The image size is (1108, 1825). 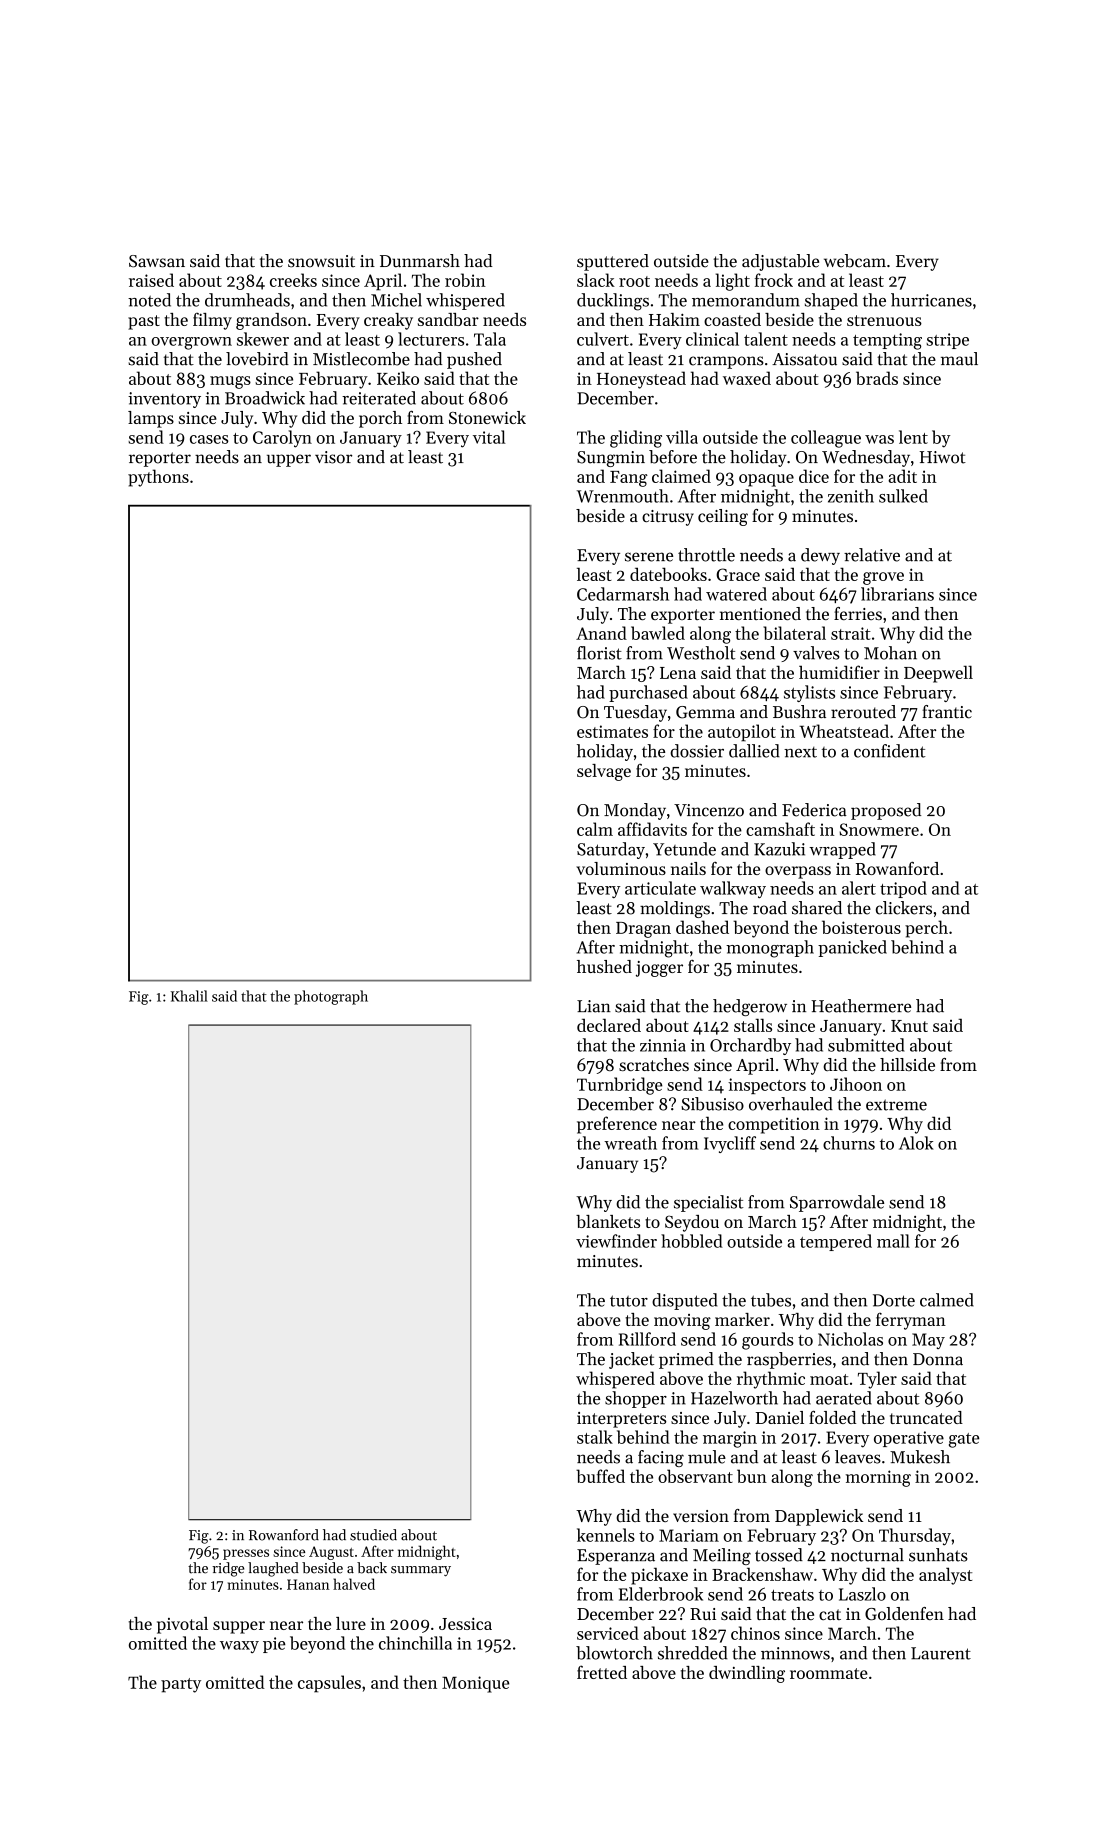 I want to click on Hazelworth, so click(x=734, y=1398).
